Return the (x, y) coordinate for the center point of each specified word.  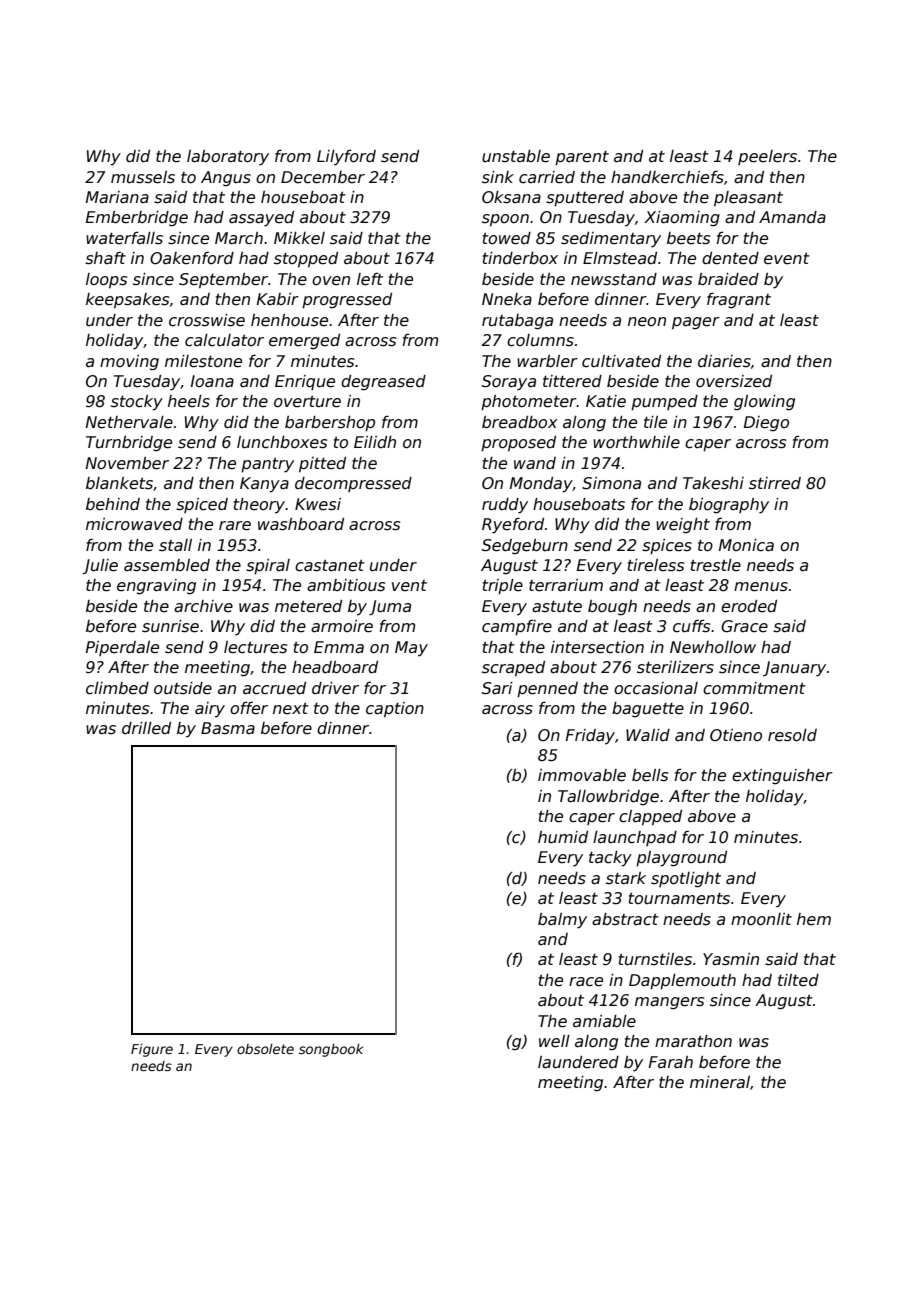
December (323, 177)
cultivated (621, 361)
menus (761, 586)
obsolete (265, 1049)
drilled (146, 728)
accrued (274, 688)
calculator (224, 340)
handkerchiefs (667, 177)
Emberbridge (137, 219)
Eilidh (375, 442)
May (411, 649)
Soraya (509, 383)
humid (563, 837)
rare (235, 525)
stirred (775, 483)
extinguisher (782, 776)
